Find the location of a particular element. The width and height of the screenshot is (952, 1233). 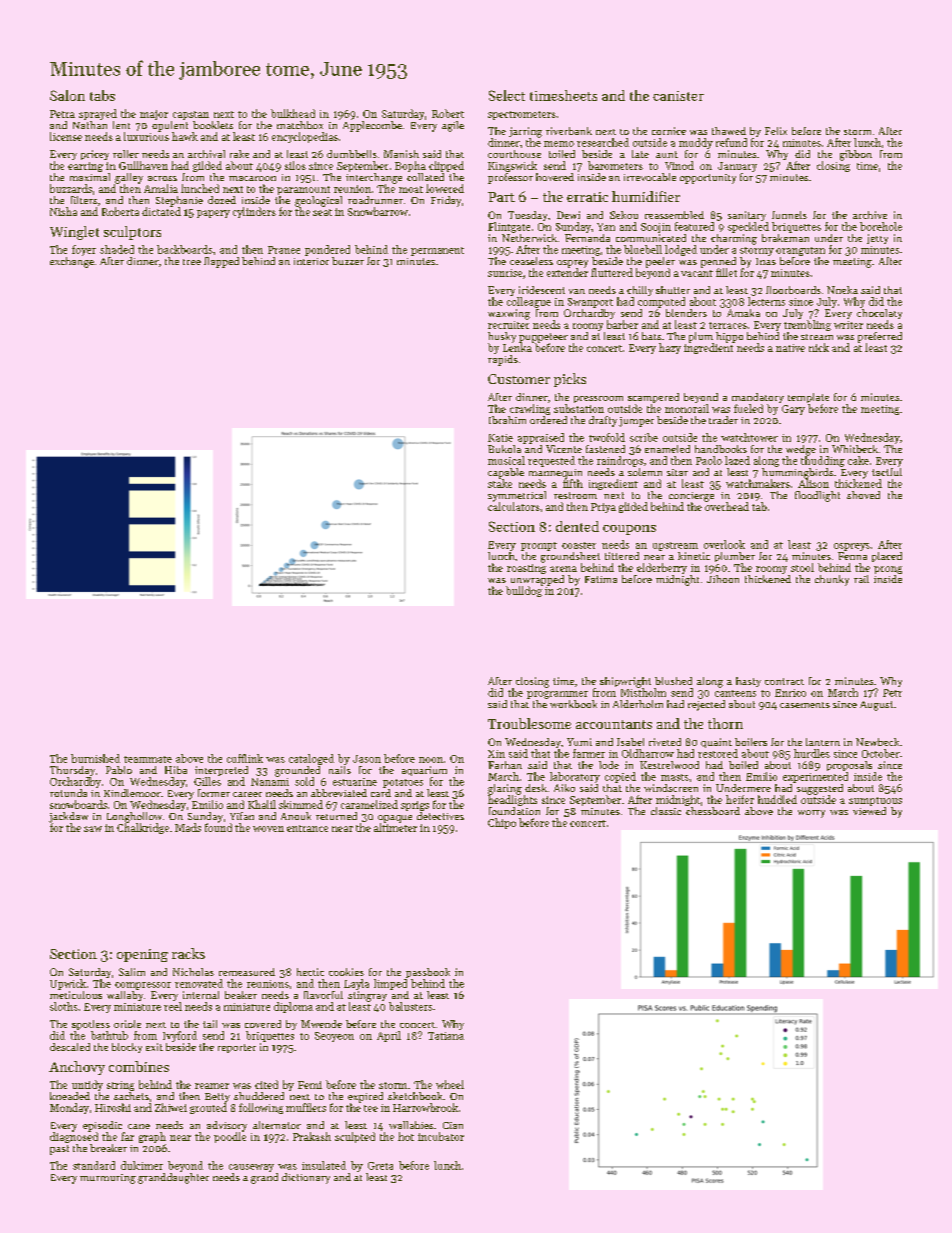

flapped is located at coordinates (221, 262).
